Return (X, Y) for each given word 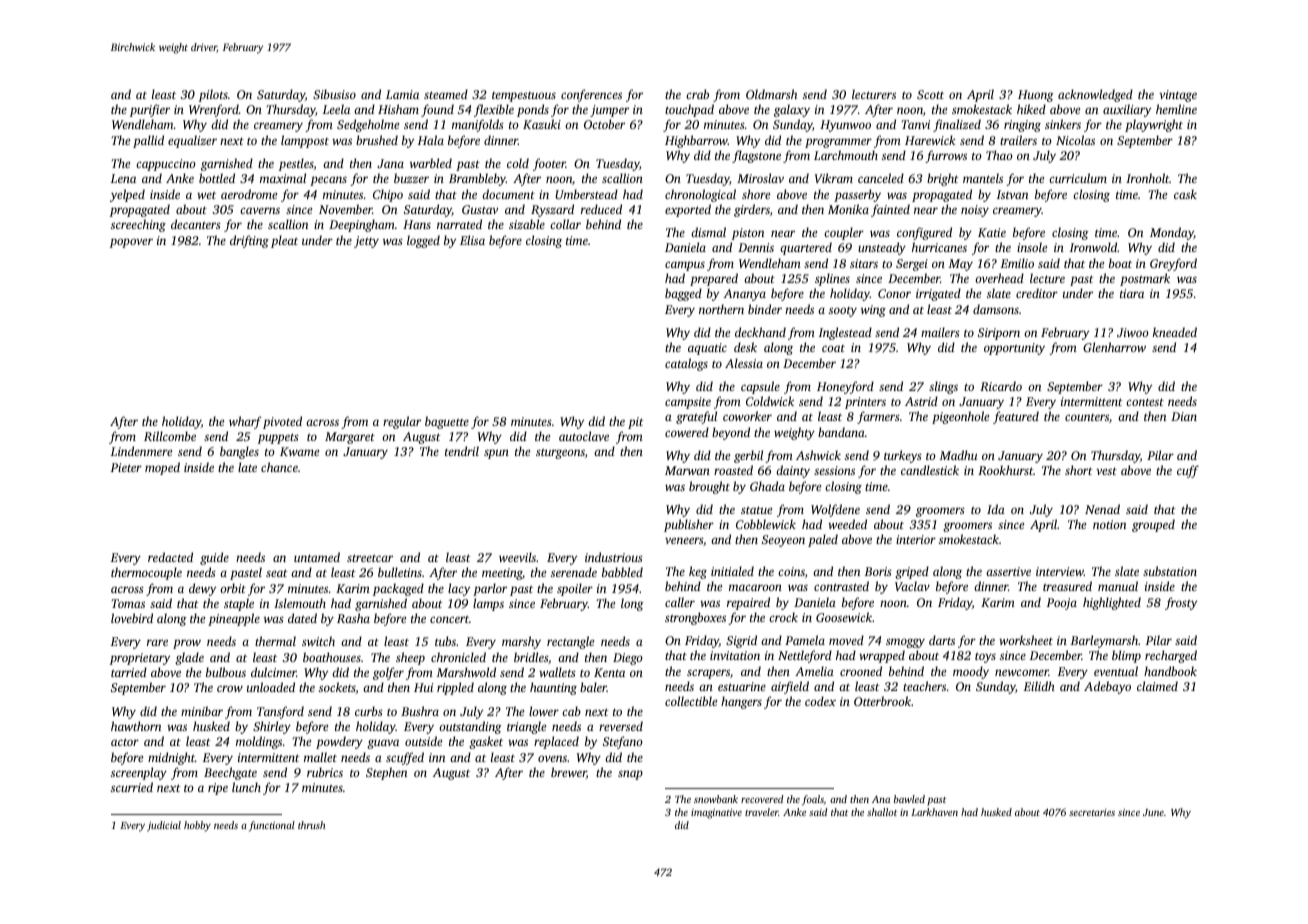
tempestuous (524, 97)
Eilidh (1039, 686)
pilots (213, 95)
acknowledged (1095, 95)
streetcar (370, 558)
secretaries (1092, 812)
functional (272, 826)
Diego (628, 659)
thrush (311, 825)
